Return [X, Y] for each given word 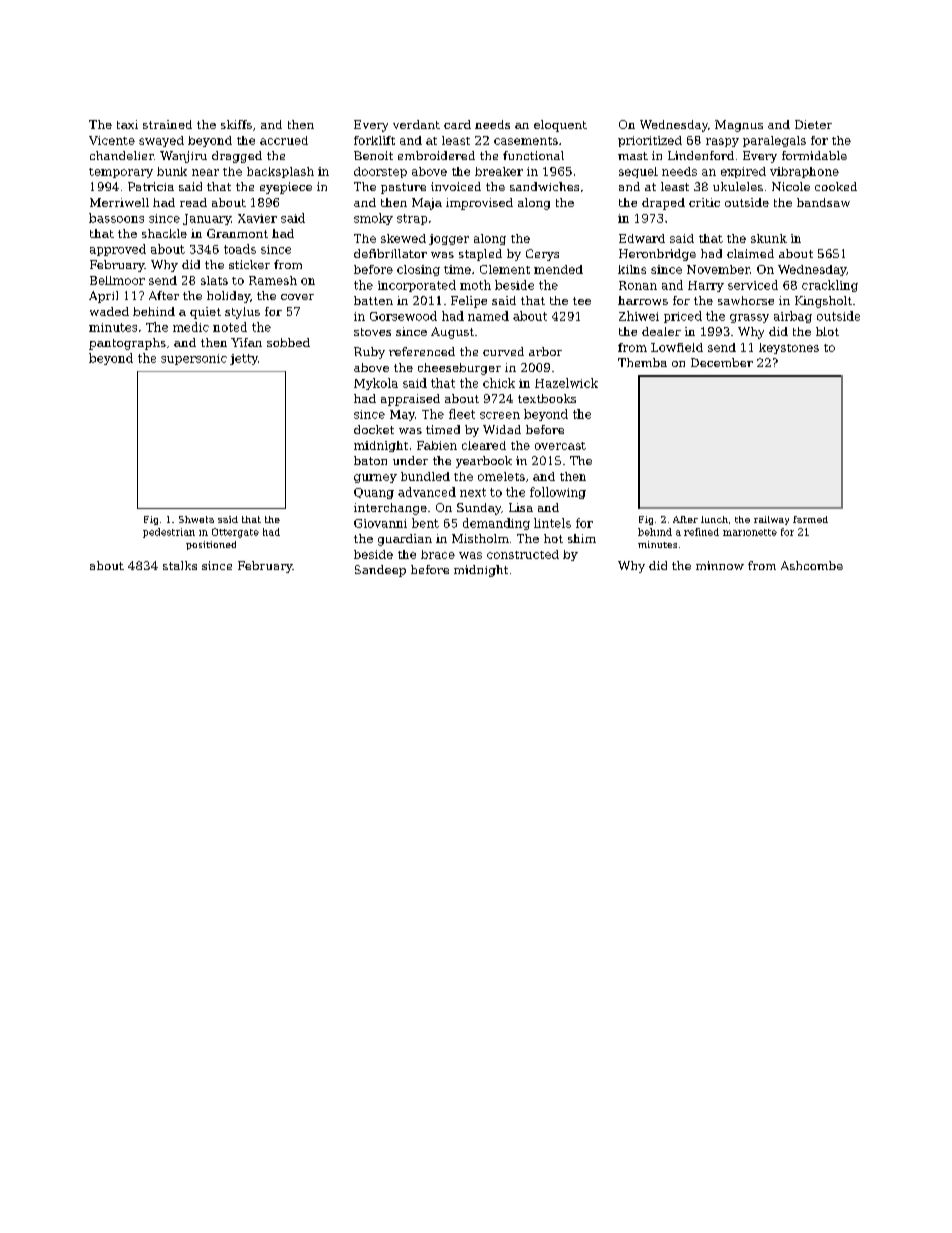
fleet [462, 414]
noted [230, 327]
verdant [416, 124]
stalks [180, 565]
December [722, 362]
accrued [284, 140]
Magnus [739, 126]
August [452, 333]
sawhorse [746, 300]
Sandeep [380, 571]
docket [374, 429]
